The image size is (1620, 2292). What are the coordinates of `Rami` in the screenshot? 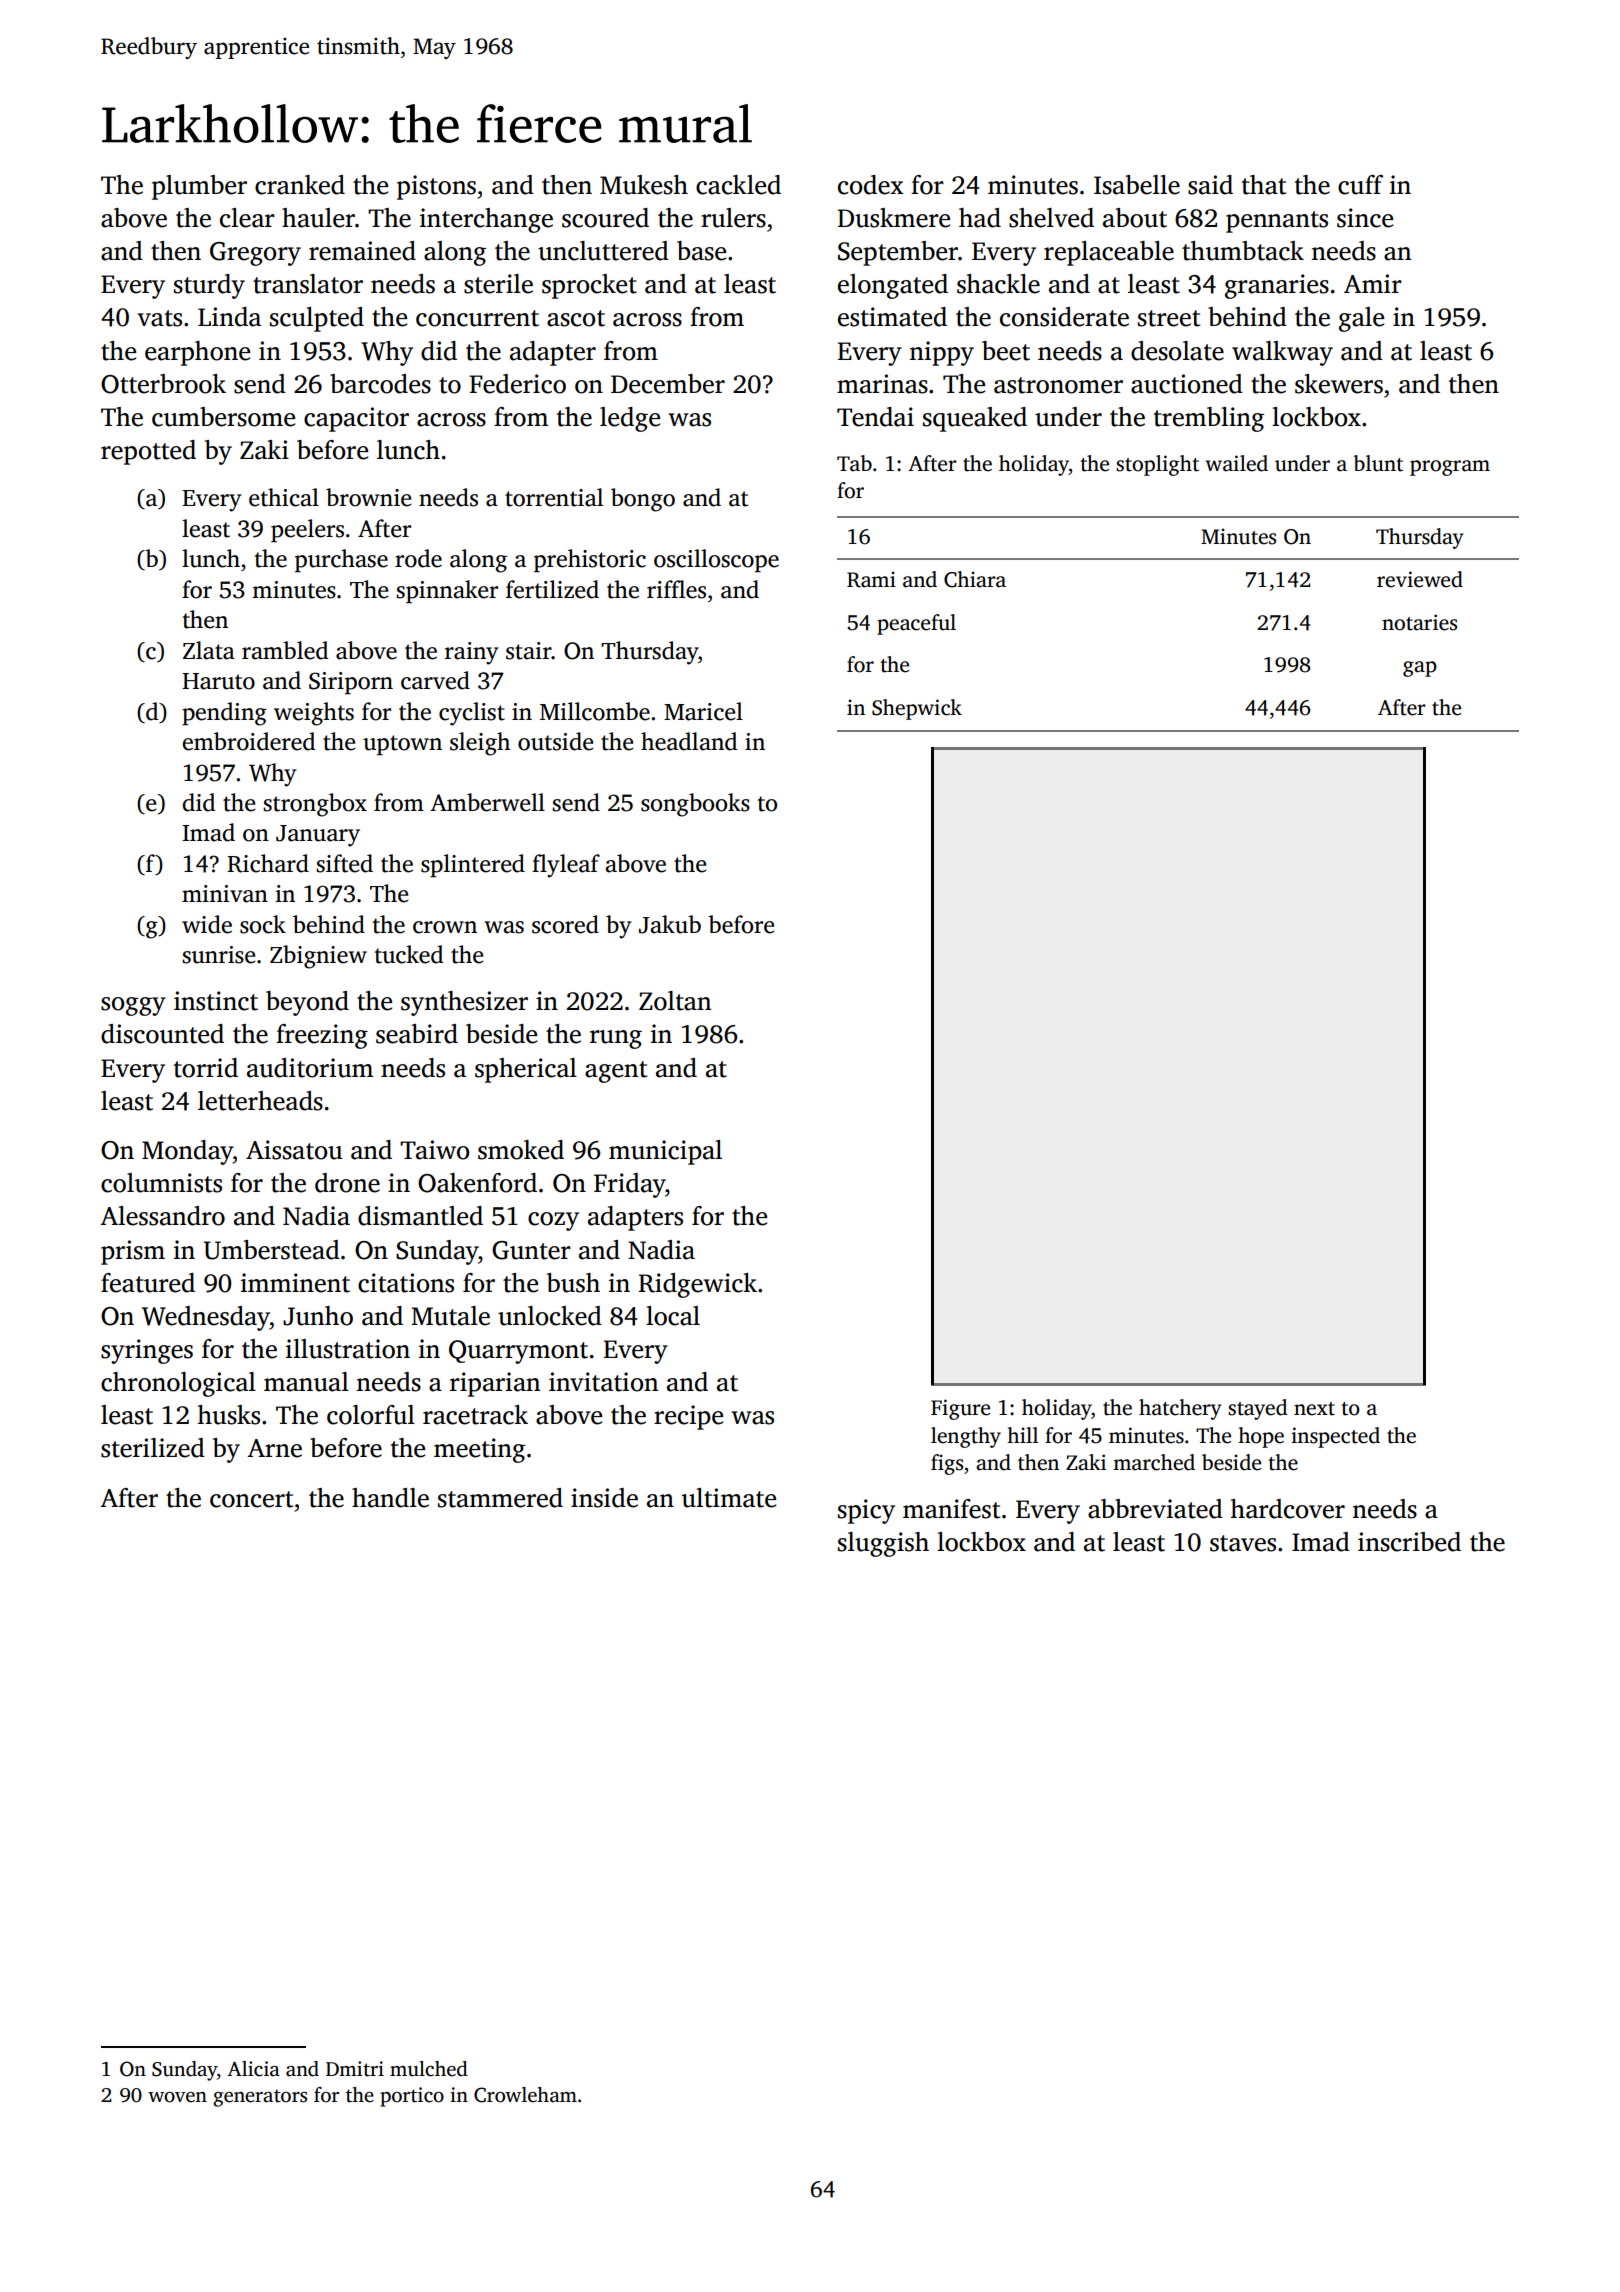 It's located at (871, 579).
